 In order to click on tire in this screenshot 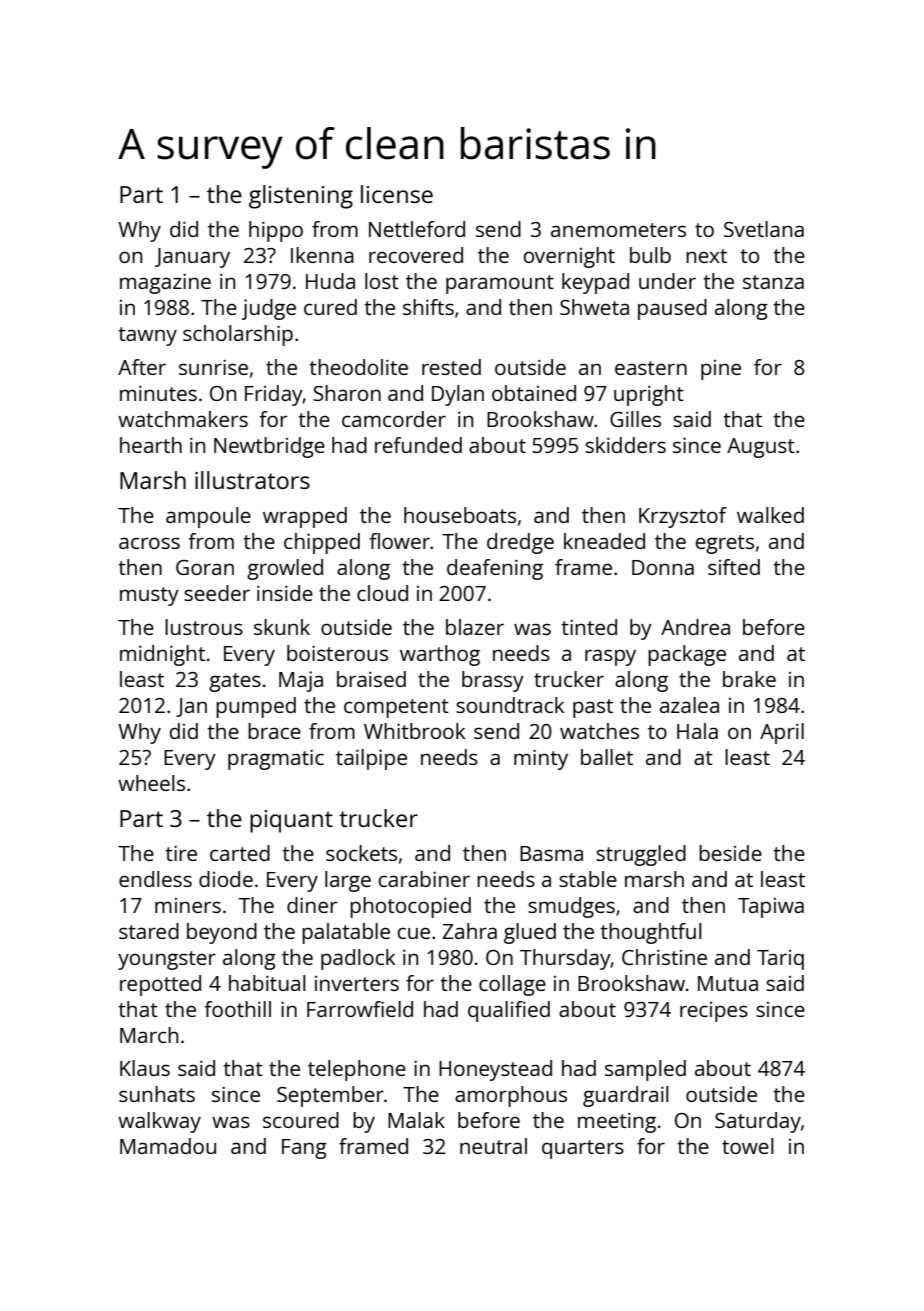, I will do `click(181, 853)`.
